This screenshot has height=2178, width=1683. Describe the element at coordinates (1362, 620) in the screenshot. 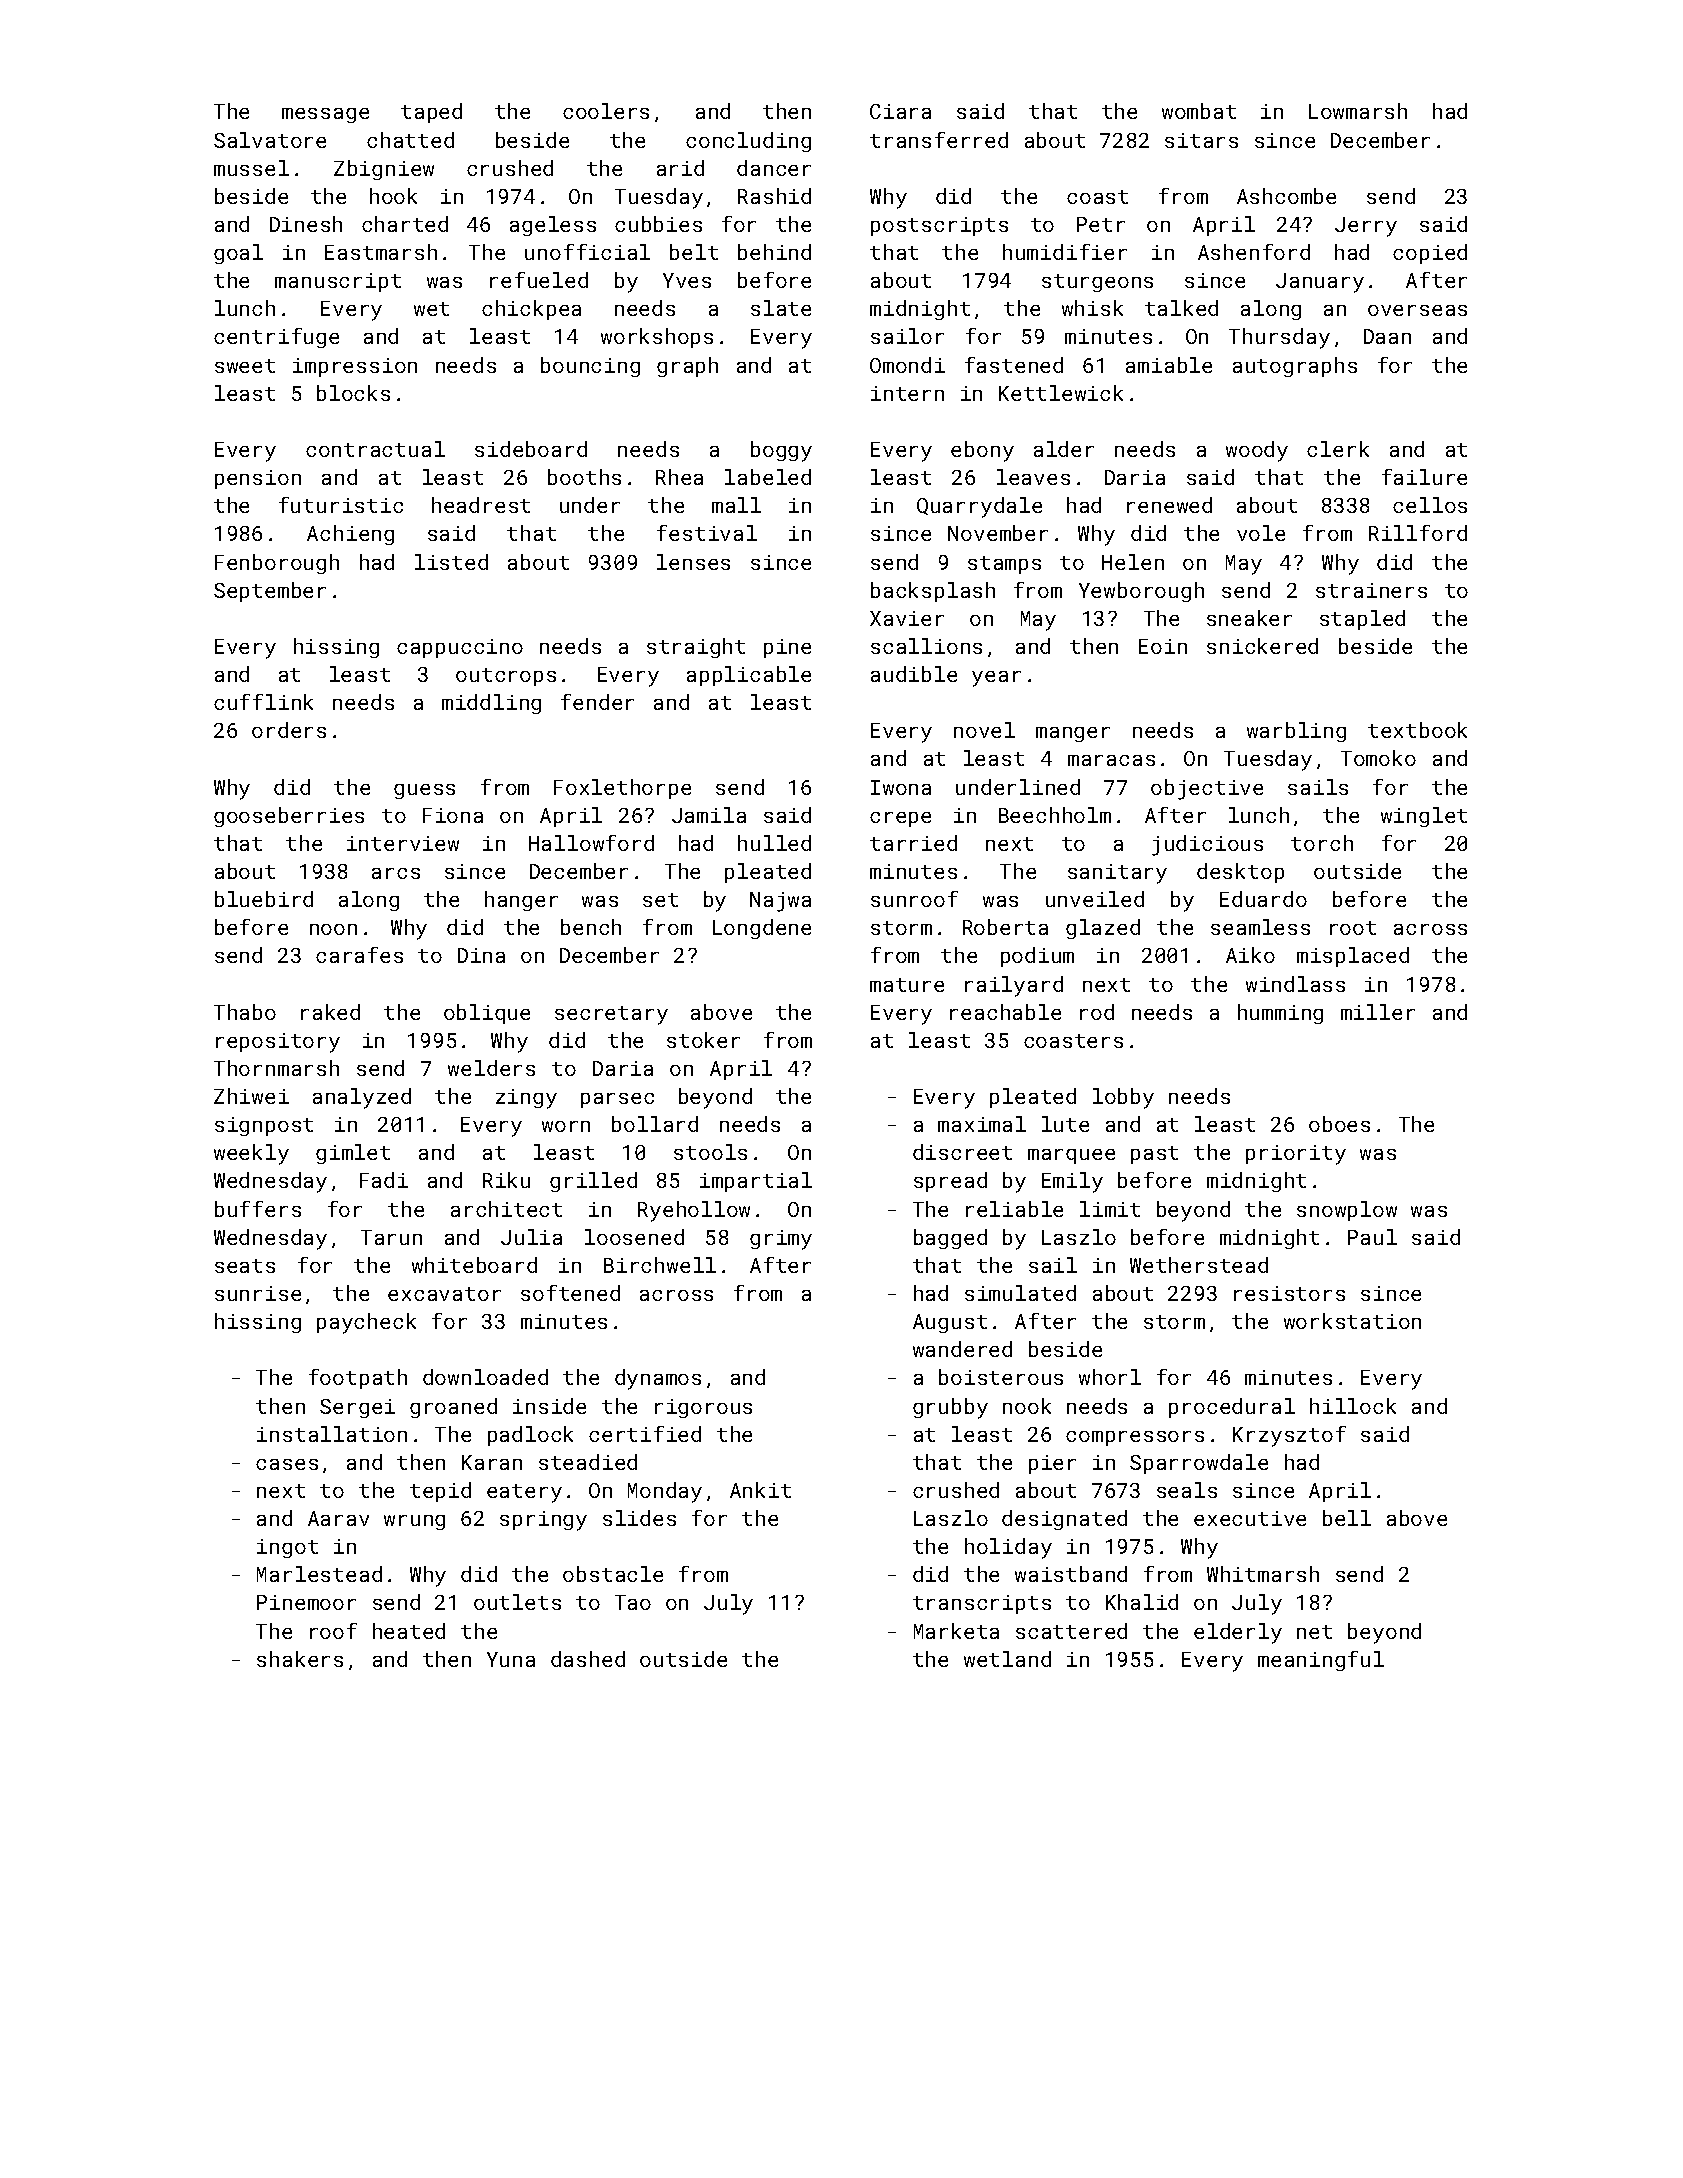

I see `stapled` at that location.
